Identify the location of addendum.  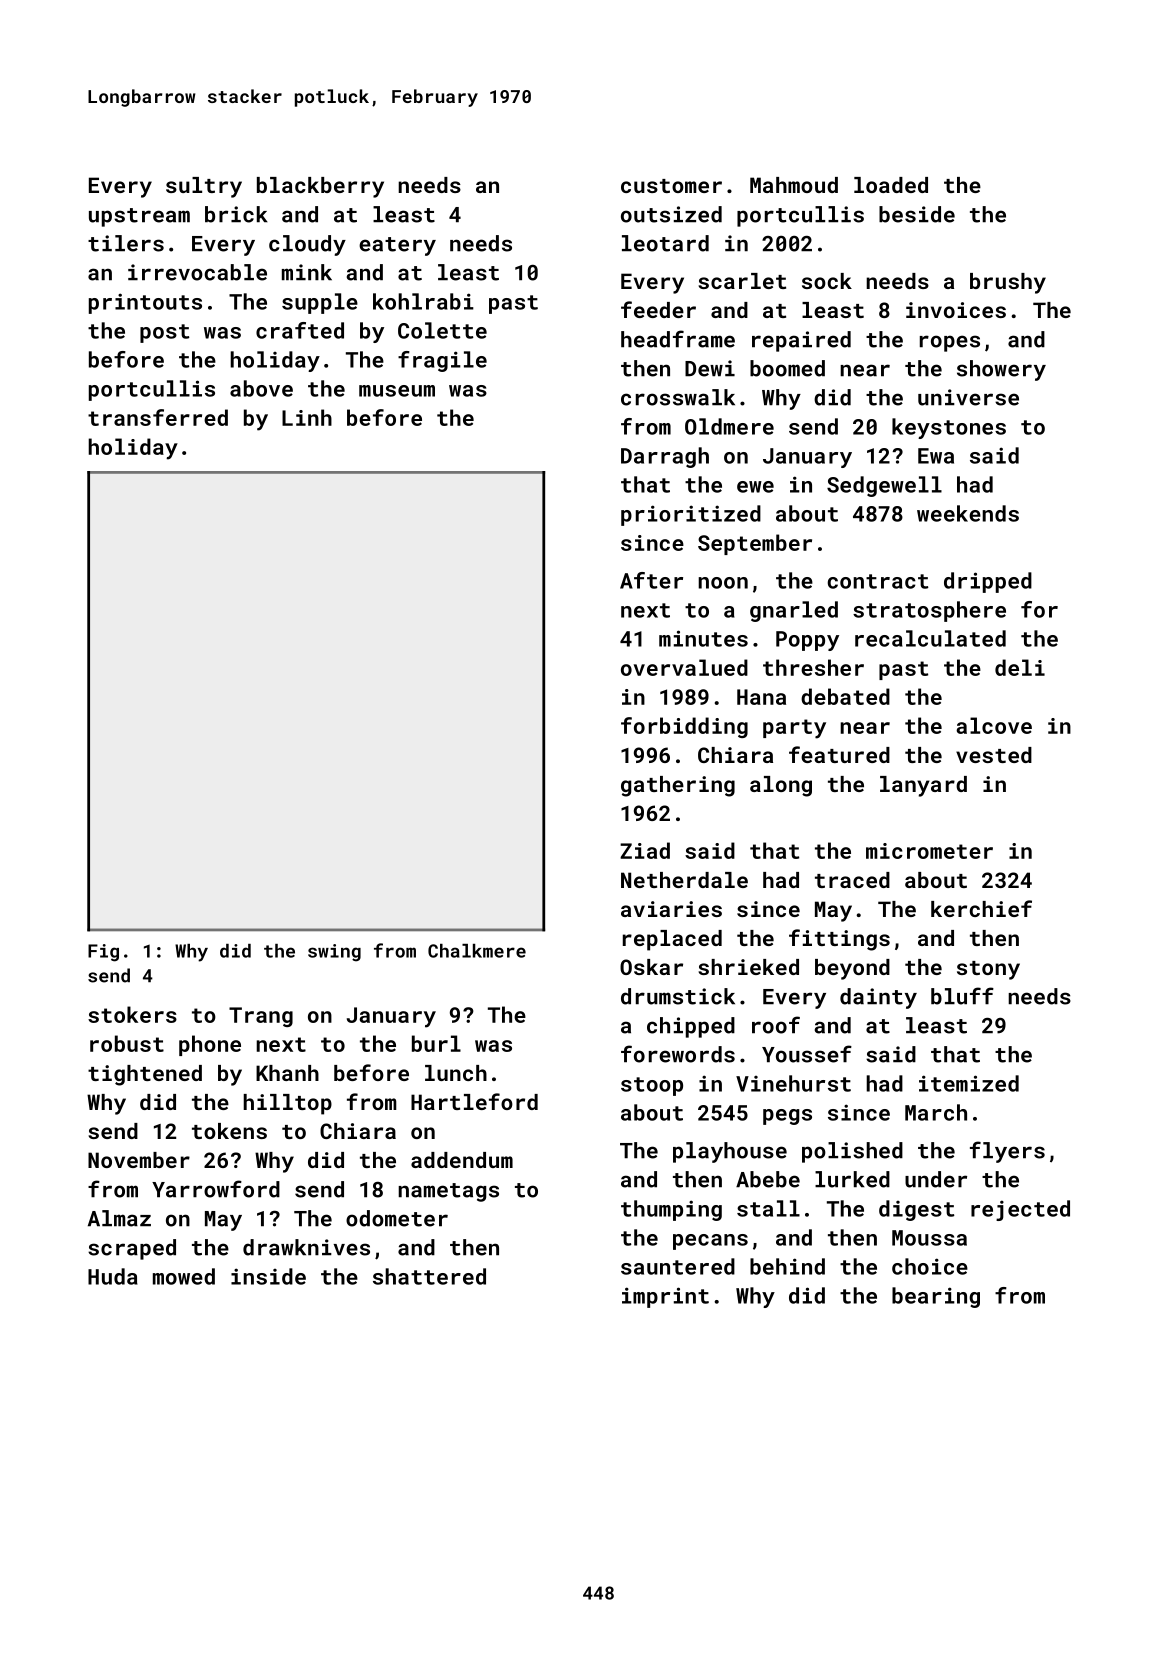
(462, 1160).
